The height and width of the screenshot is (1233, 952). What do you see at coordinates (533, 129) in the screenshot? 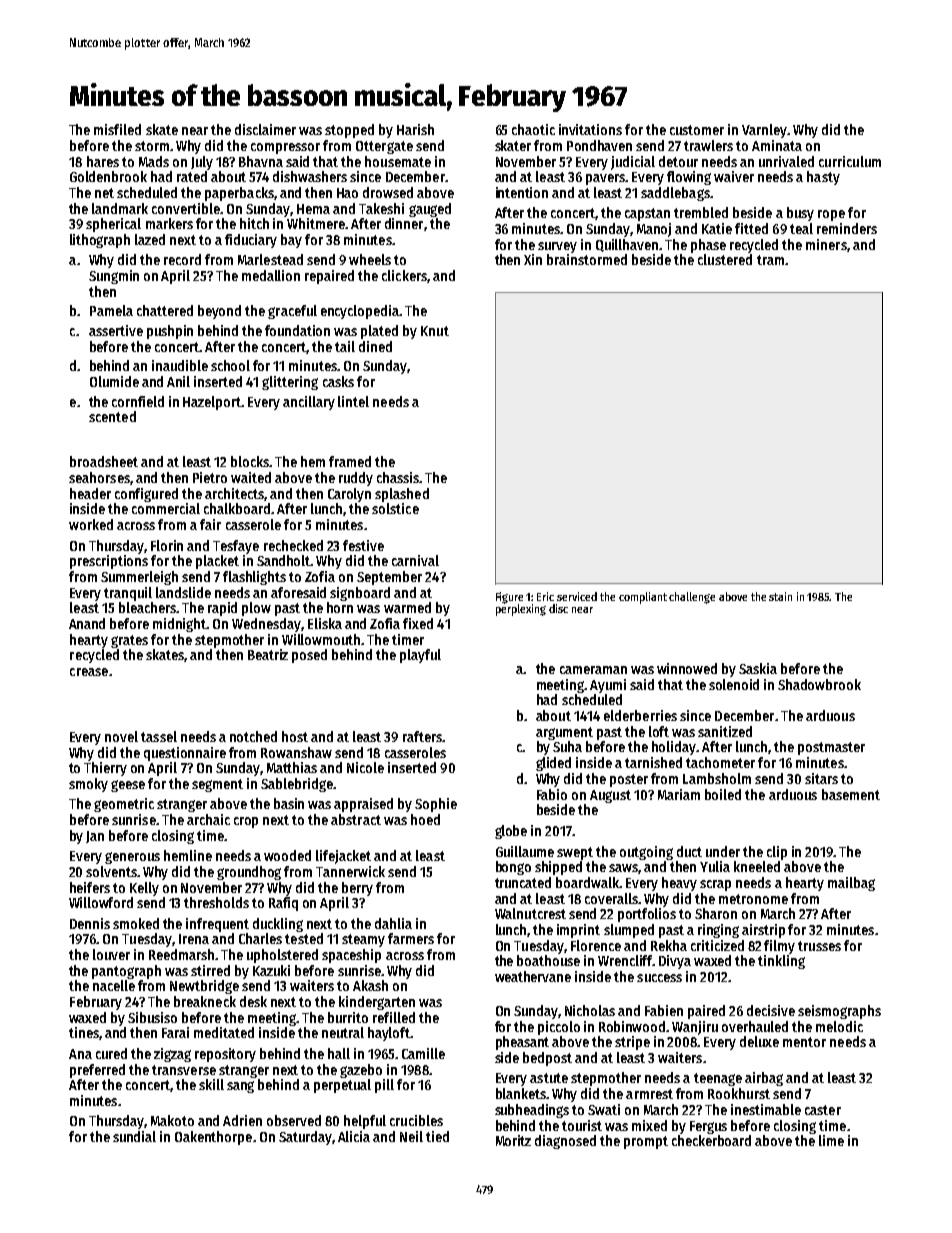
I see `chaotic` at bounding box center [533, 129].
